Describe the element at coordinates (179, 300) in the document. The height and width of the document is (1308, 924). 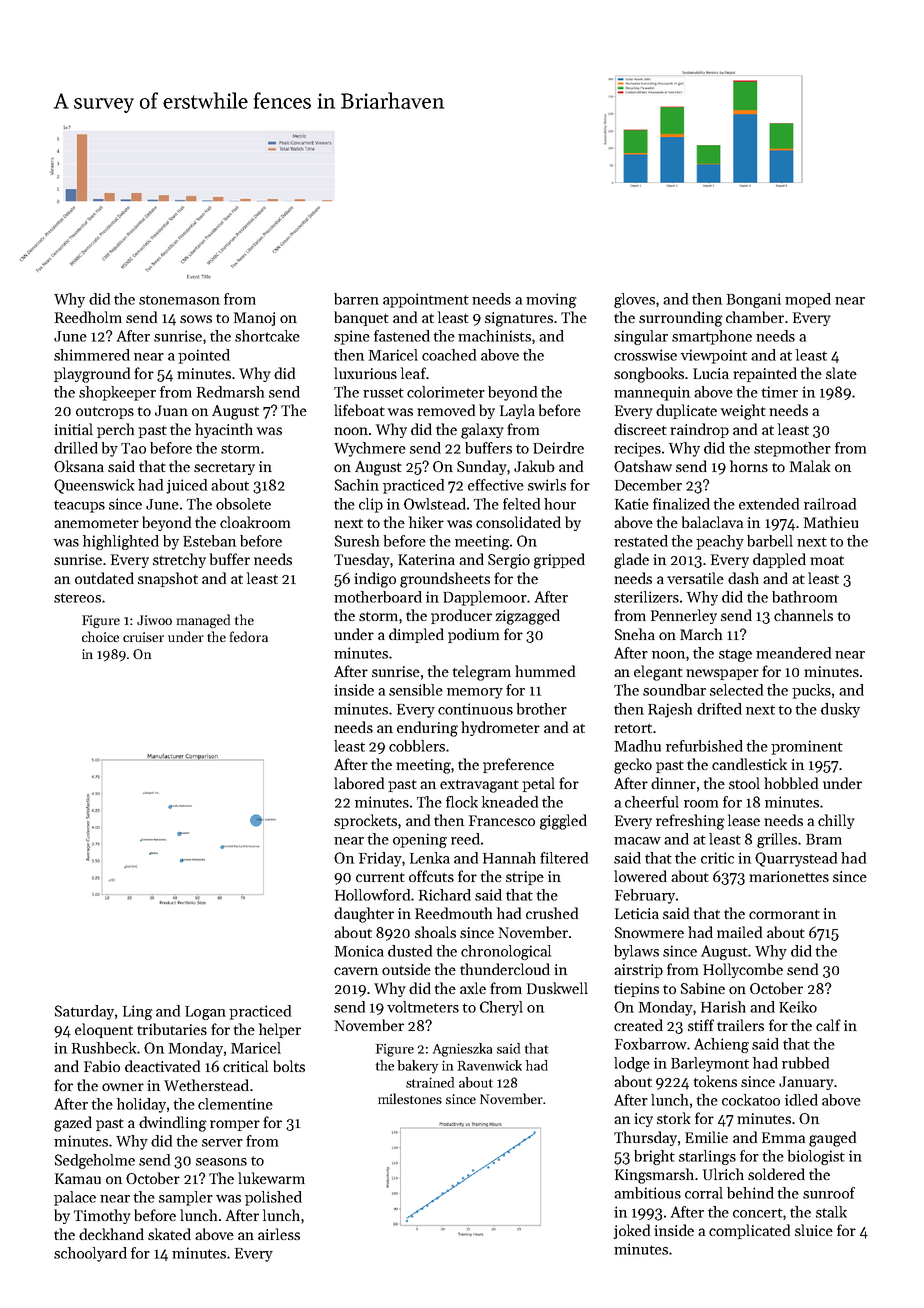
I see `stonemason` at that location.
